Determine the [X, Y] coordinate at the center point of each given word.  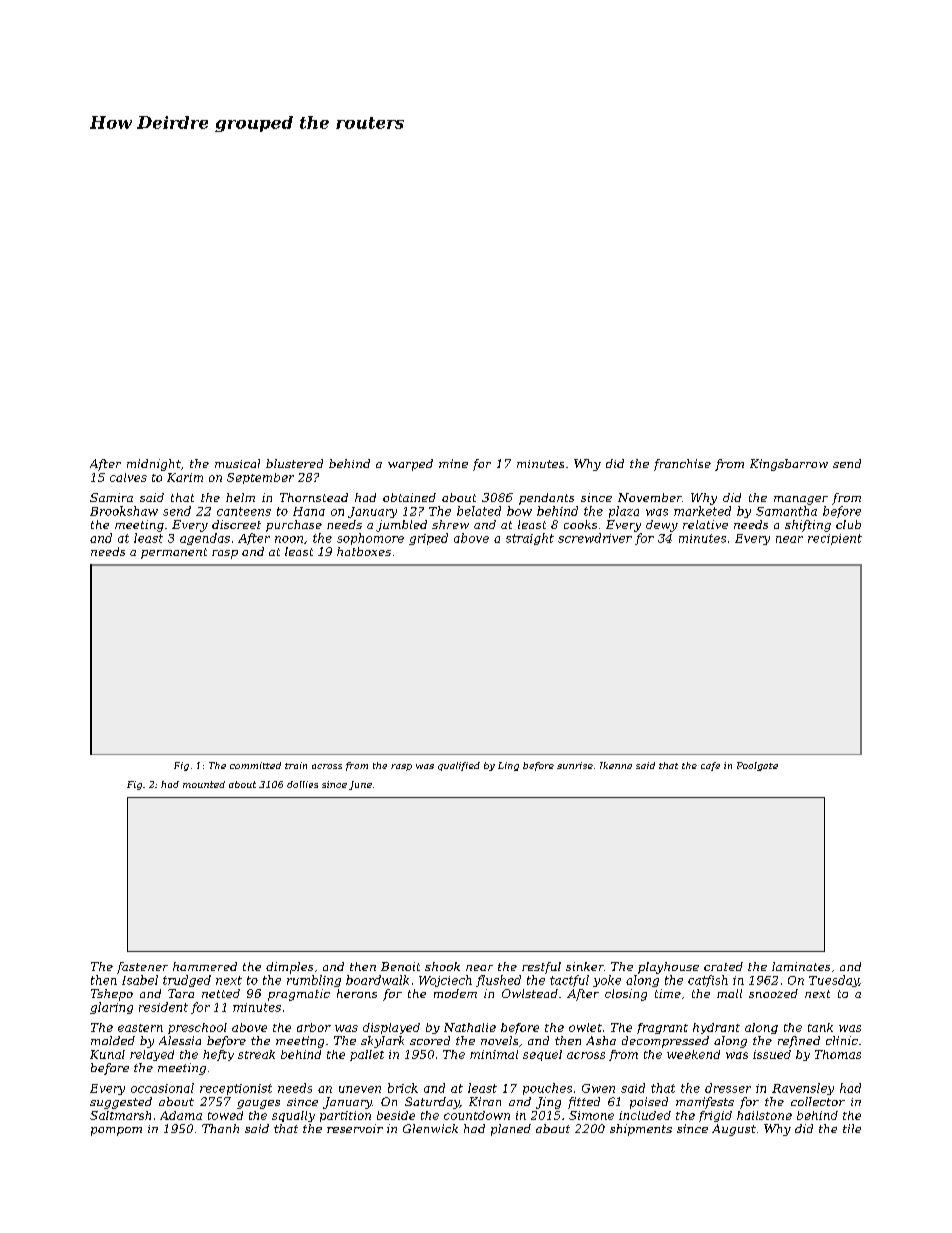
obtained [409, 497]
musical [237, 463]
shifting [808, 526]
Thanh [220, 1128]
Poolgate [757, 766]
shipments [641, 1130]
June [360, 785]
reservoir [355, 1128]
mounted [204, 784]
